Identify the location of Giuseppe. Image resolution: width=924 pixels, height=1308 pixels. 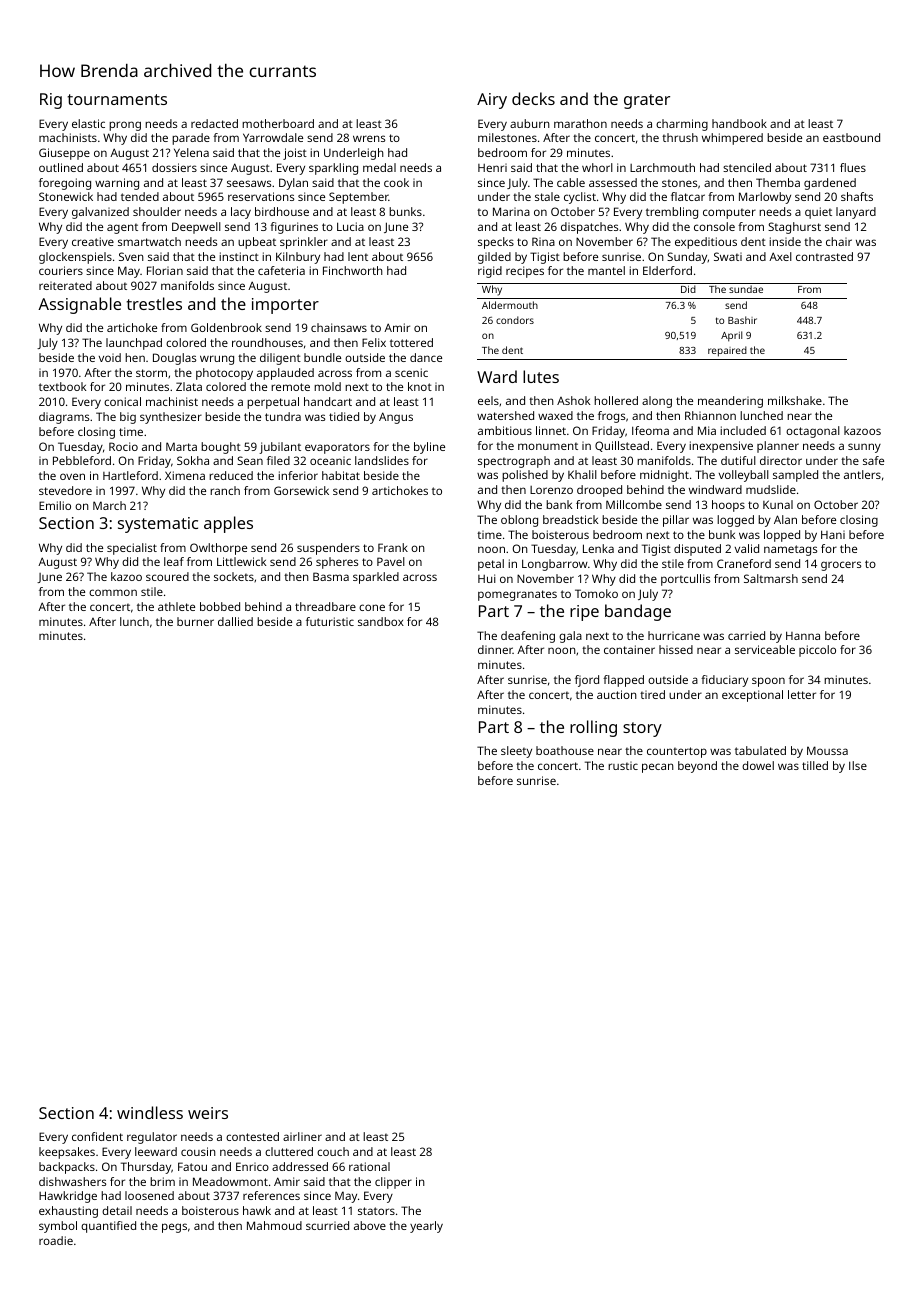
(64, 154).
